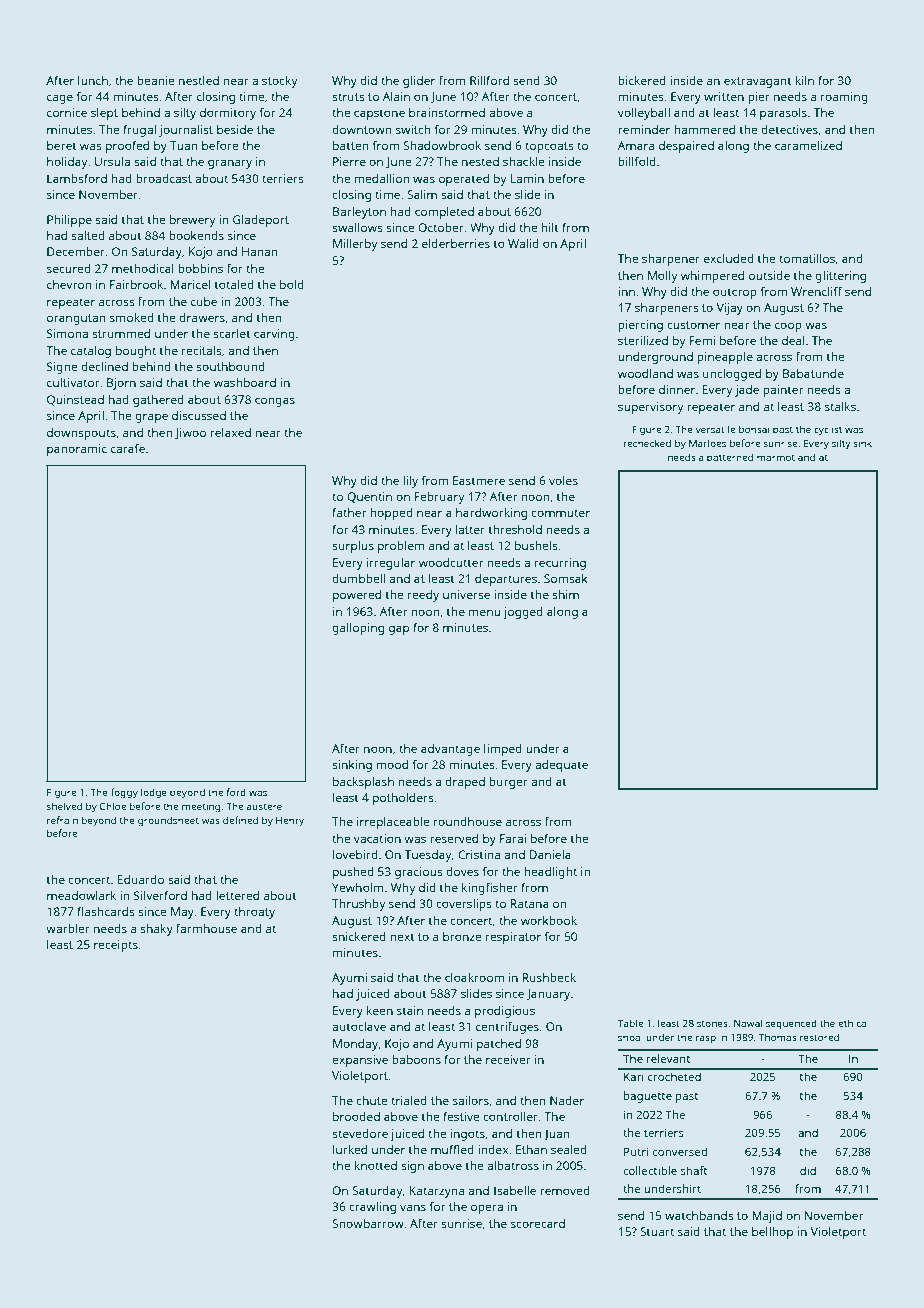 Image resolution: width=924 pixels, height=1308 pixels. Describe the element at coordinates (349, 512) in the screenshot. I see `father` at that location.
